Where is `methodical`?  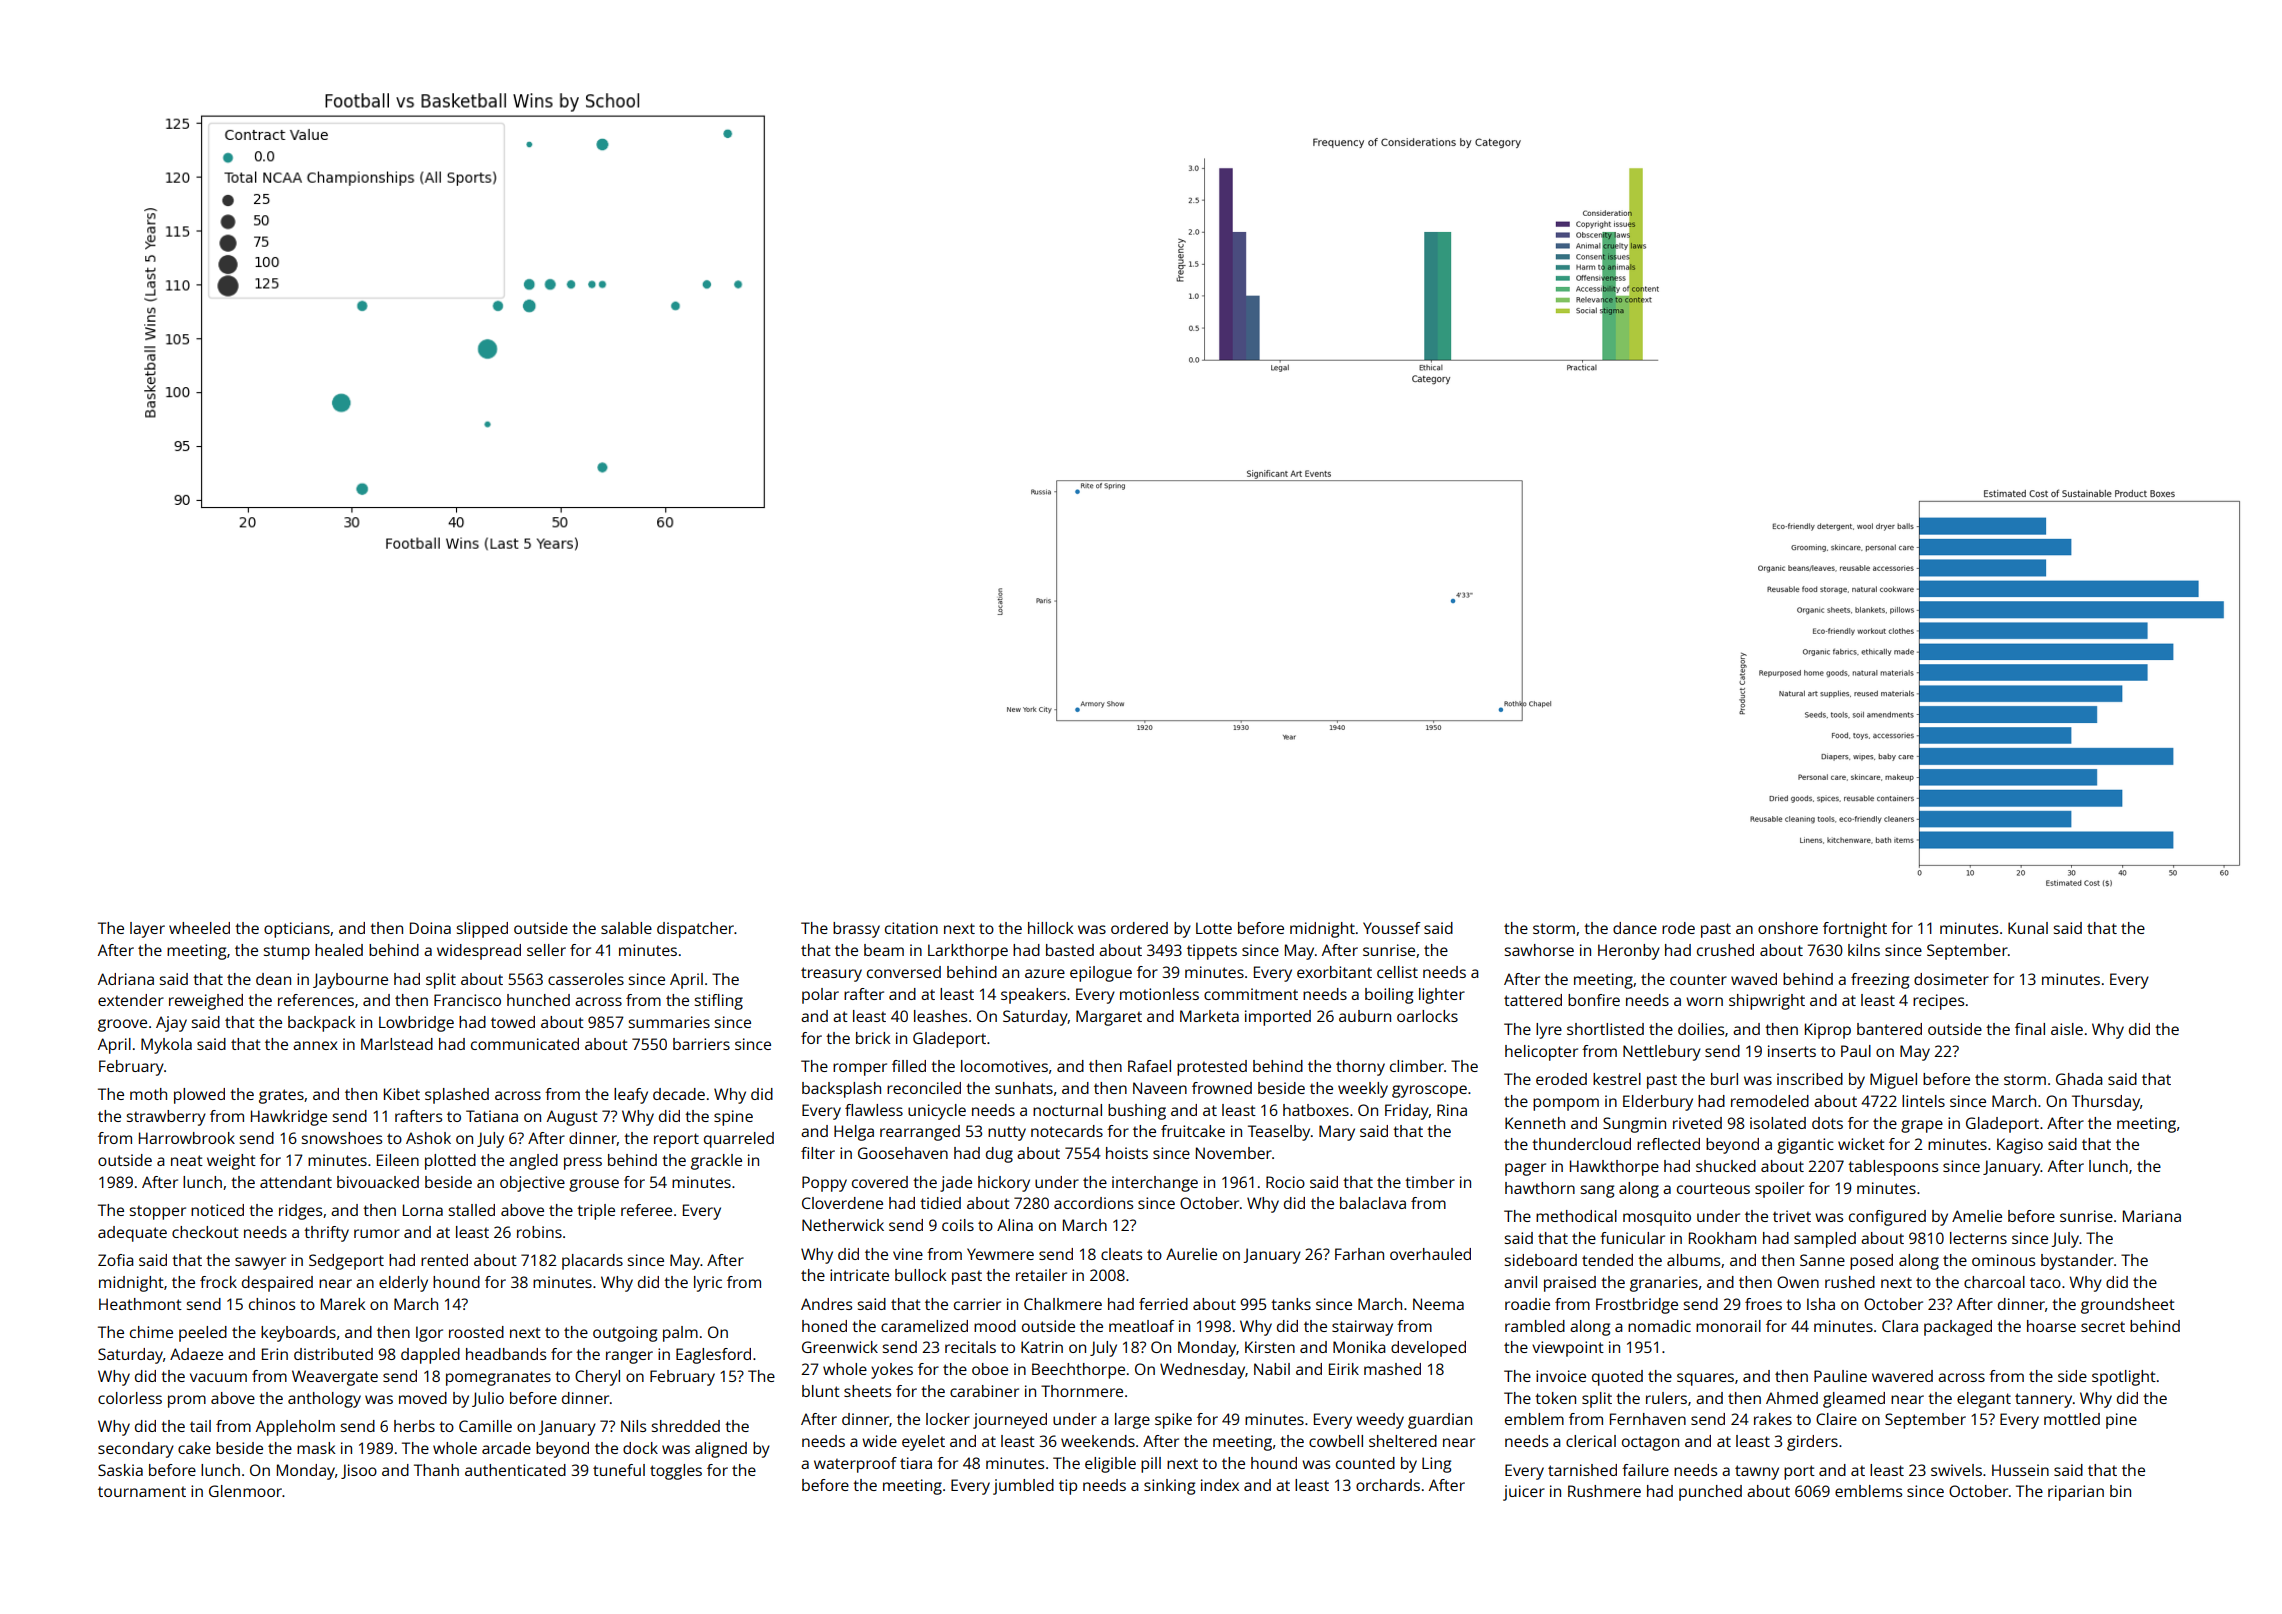 methodical is located at coordinates (1576, 1216).
